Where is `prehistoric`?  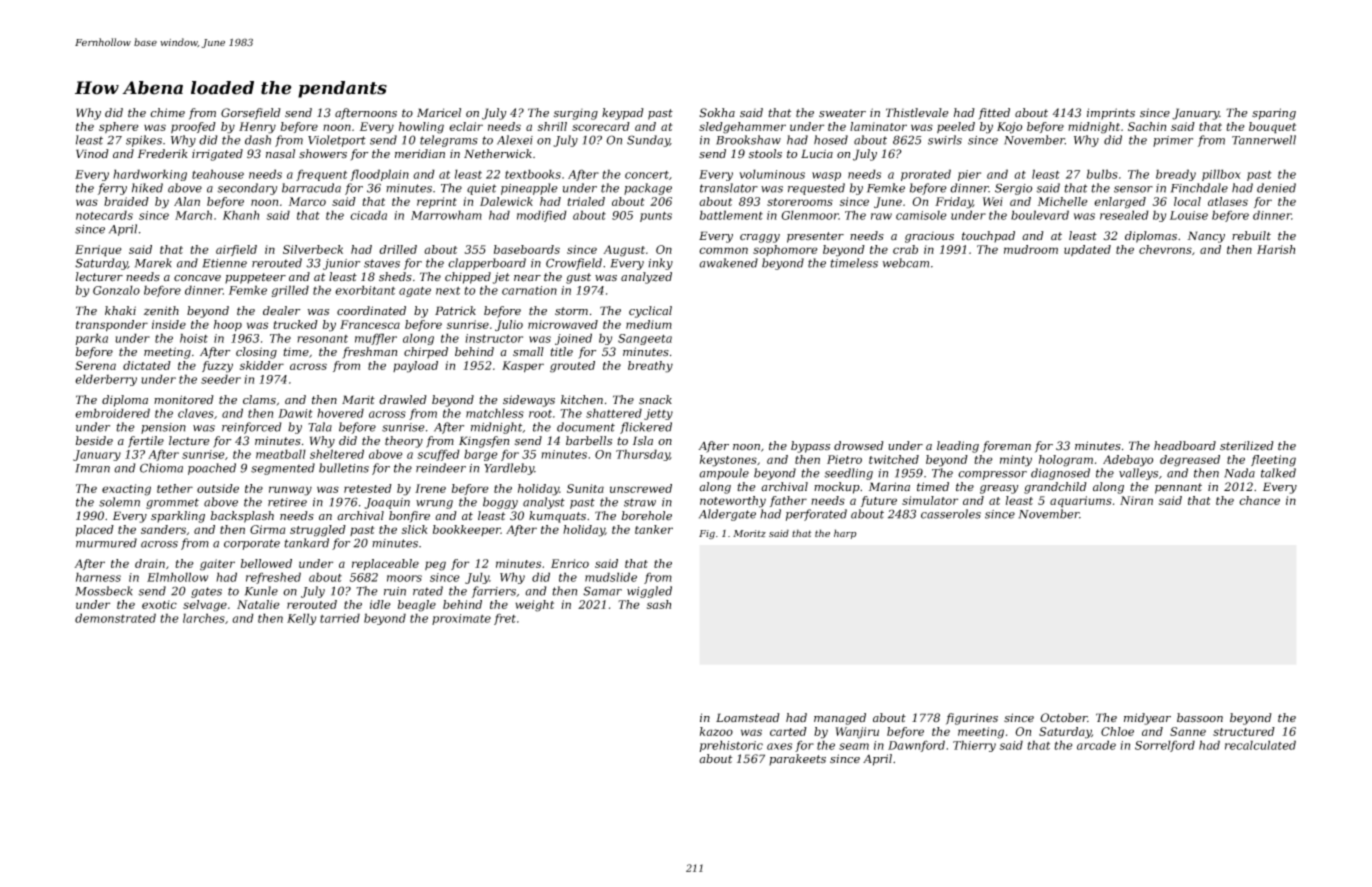
prehistoric is located at coordinates (731, 746).
